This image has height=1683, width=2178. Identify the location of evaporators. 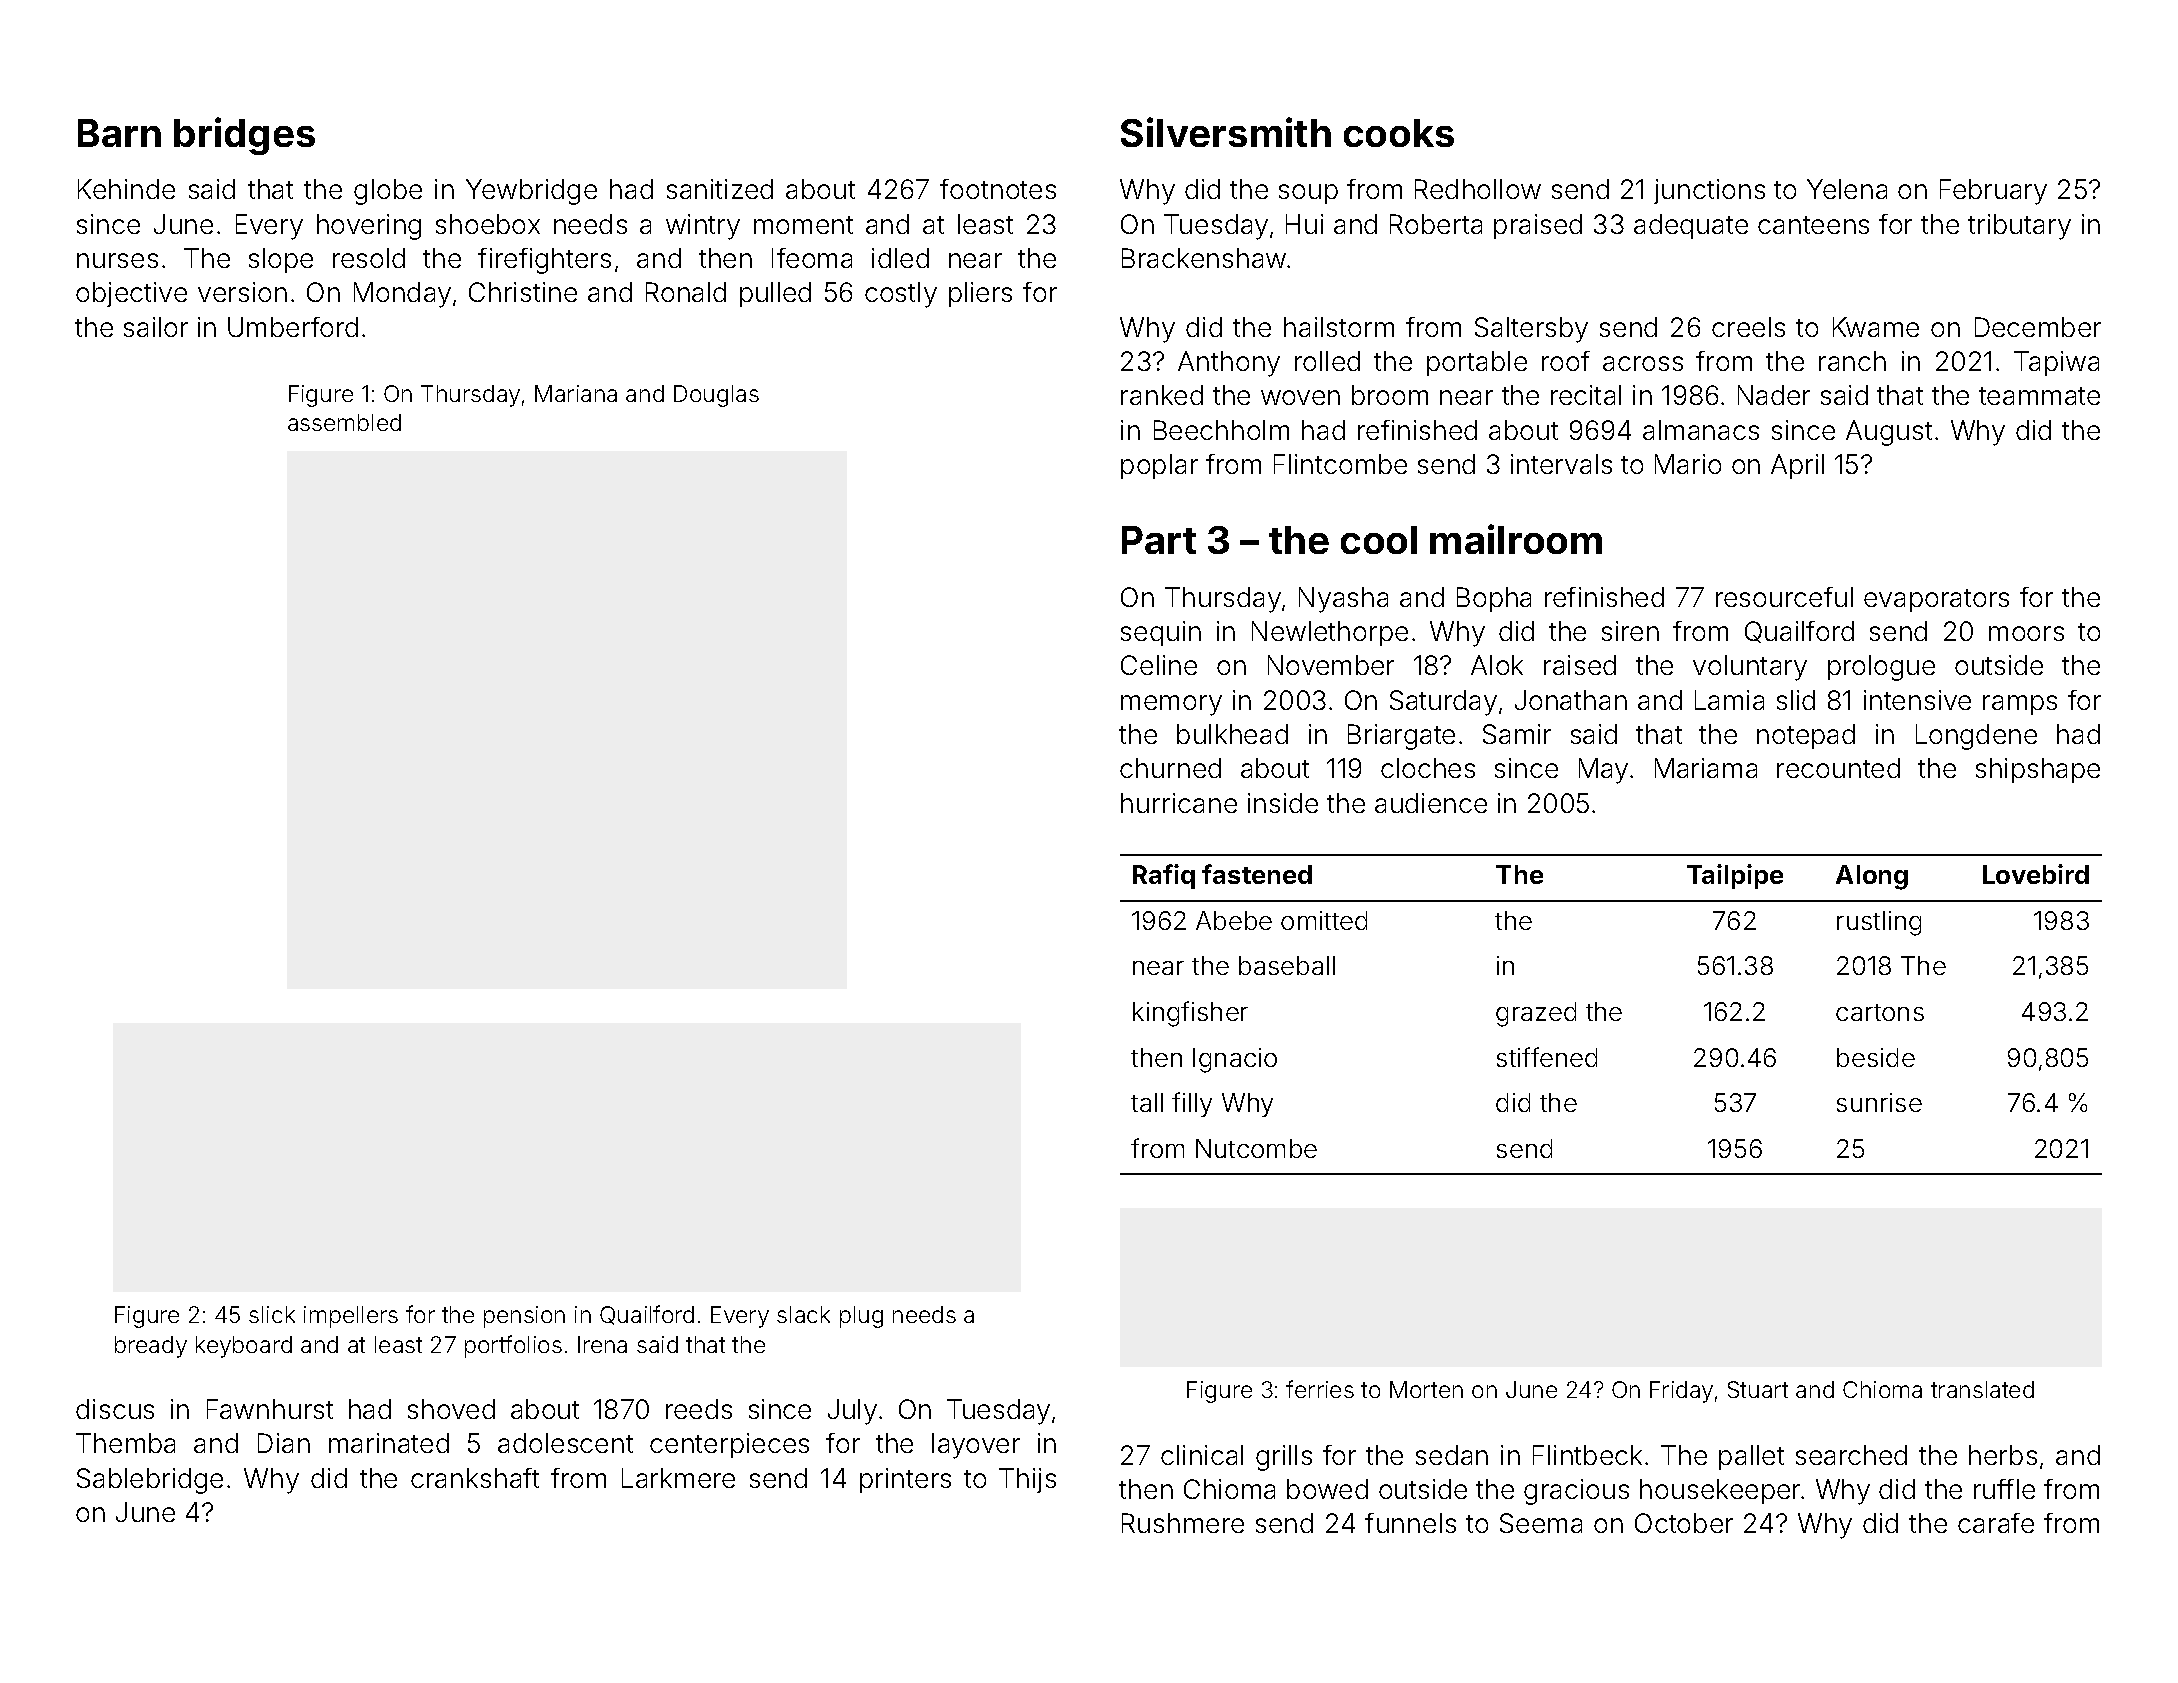
(1936, 600).
